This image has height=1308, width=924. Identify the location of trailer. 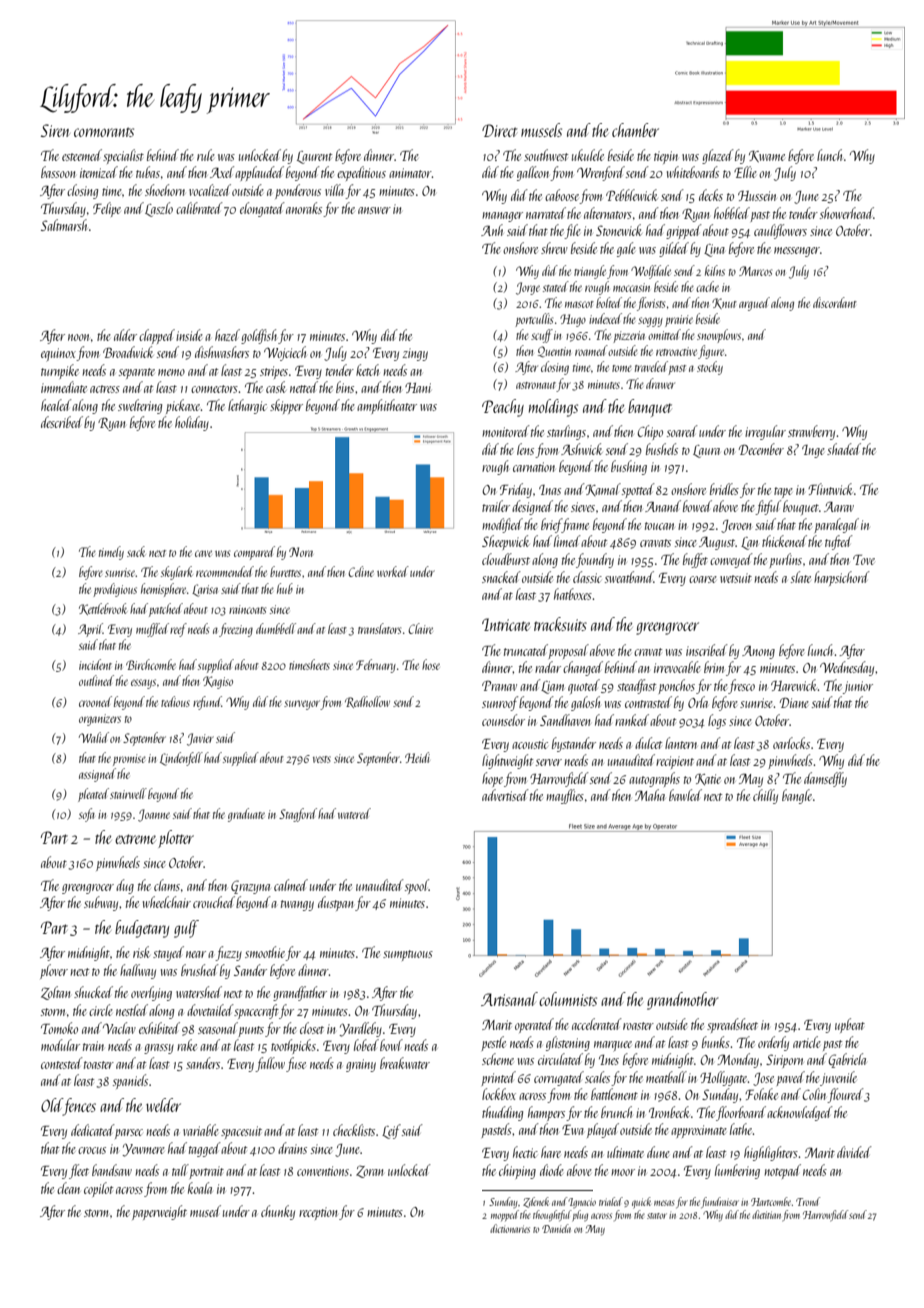
(496, 506).
